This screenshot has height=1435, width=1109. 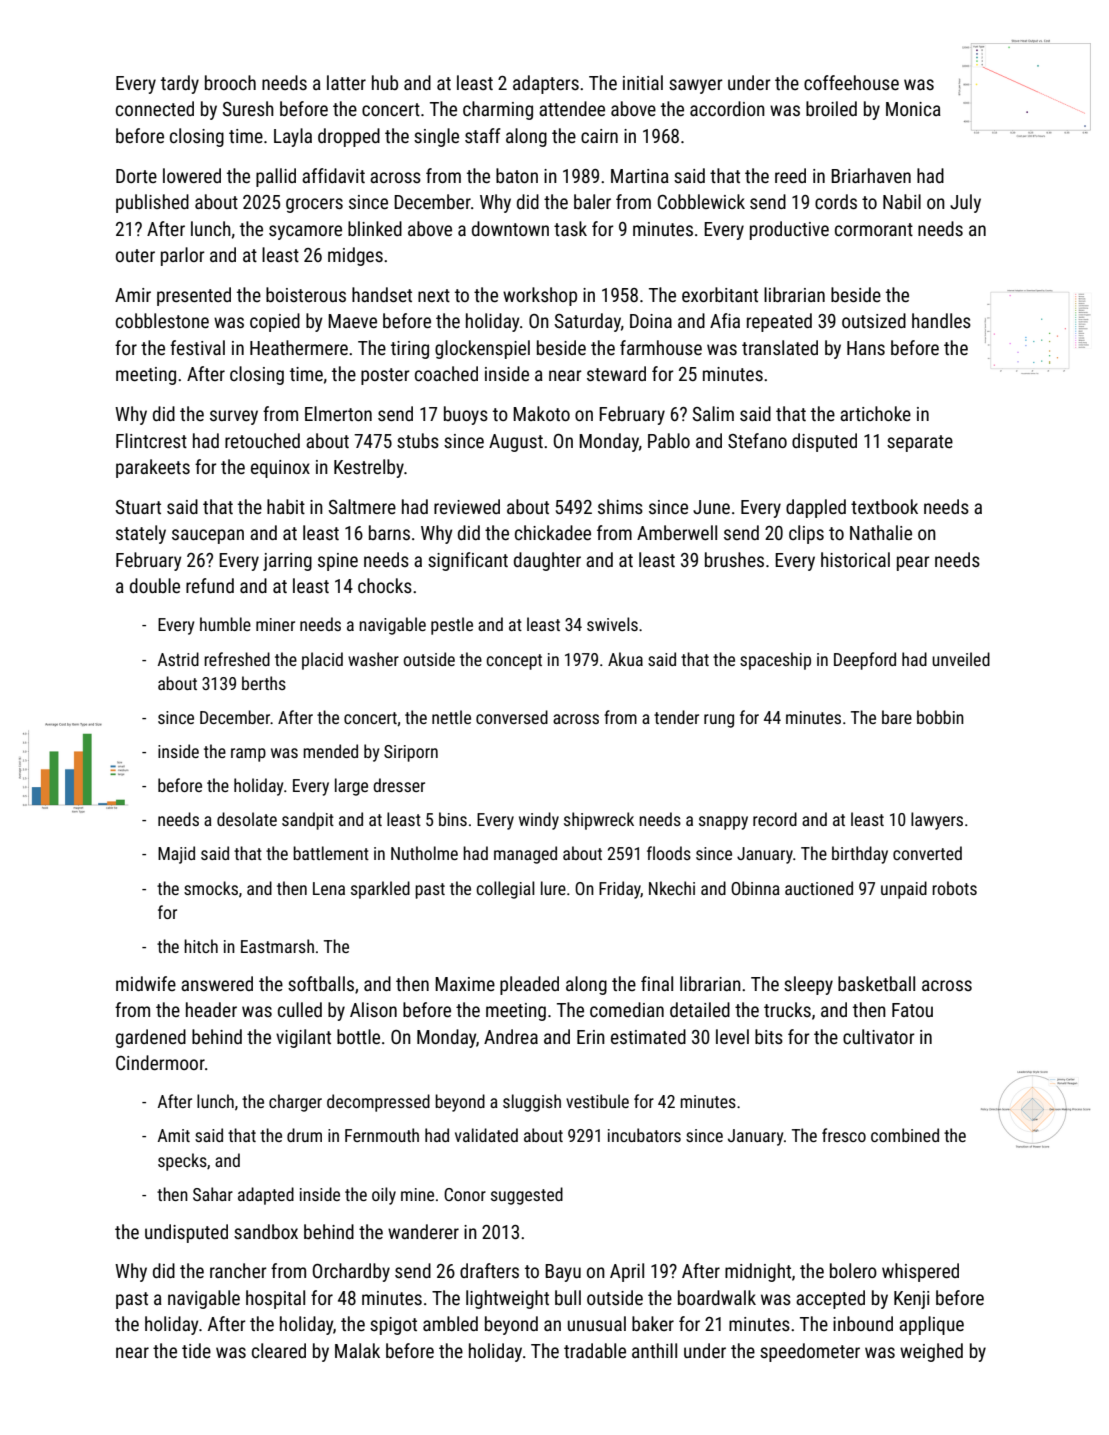 What do you see at coordinates (851, 82) in the screenshot?
I see `coffeehouse` at bounding box center [851, 82].
